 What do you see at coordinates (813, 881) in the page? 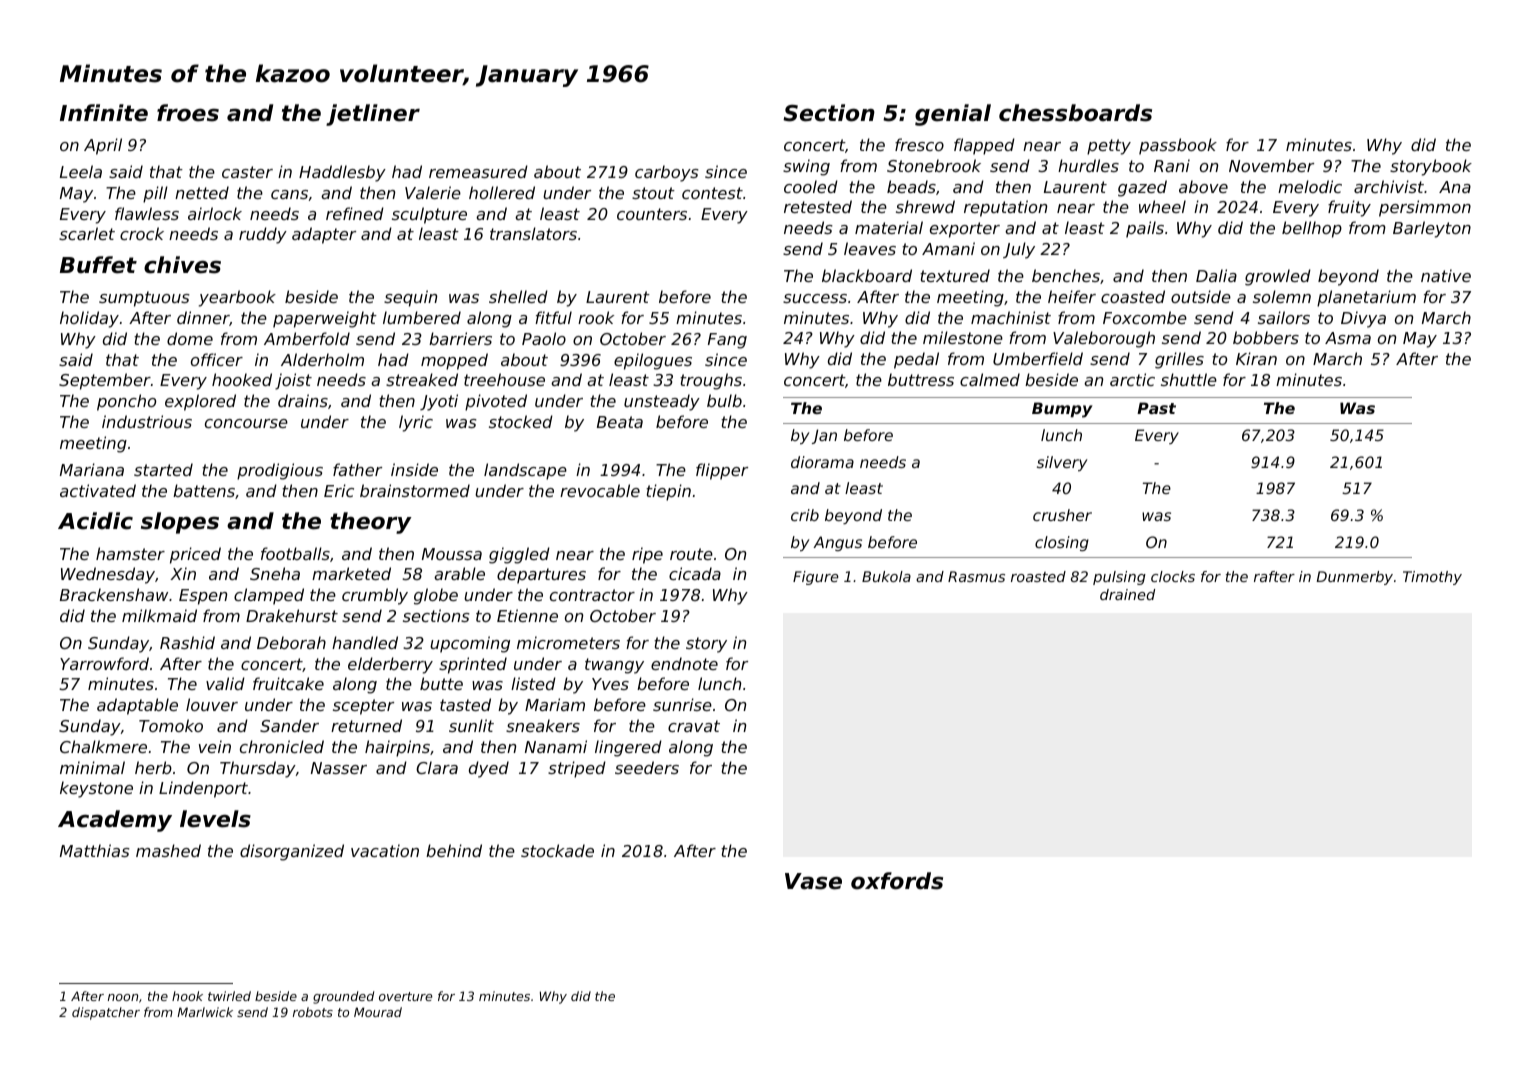
I see `Vase` at bounding box center [813, 881].
